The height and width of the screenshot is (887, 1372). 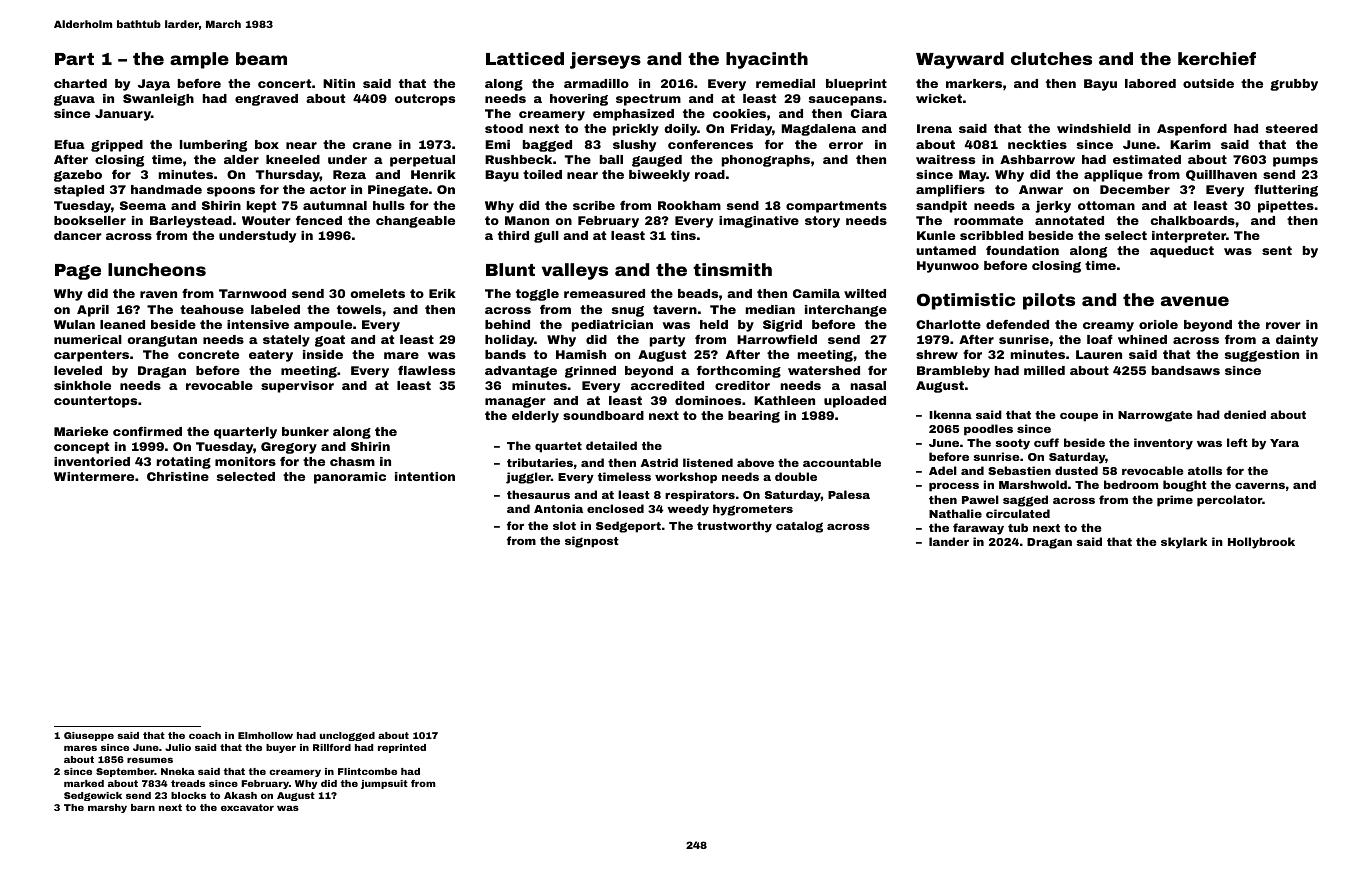 I want to click on workshop, so click(x=686, y=478).
